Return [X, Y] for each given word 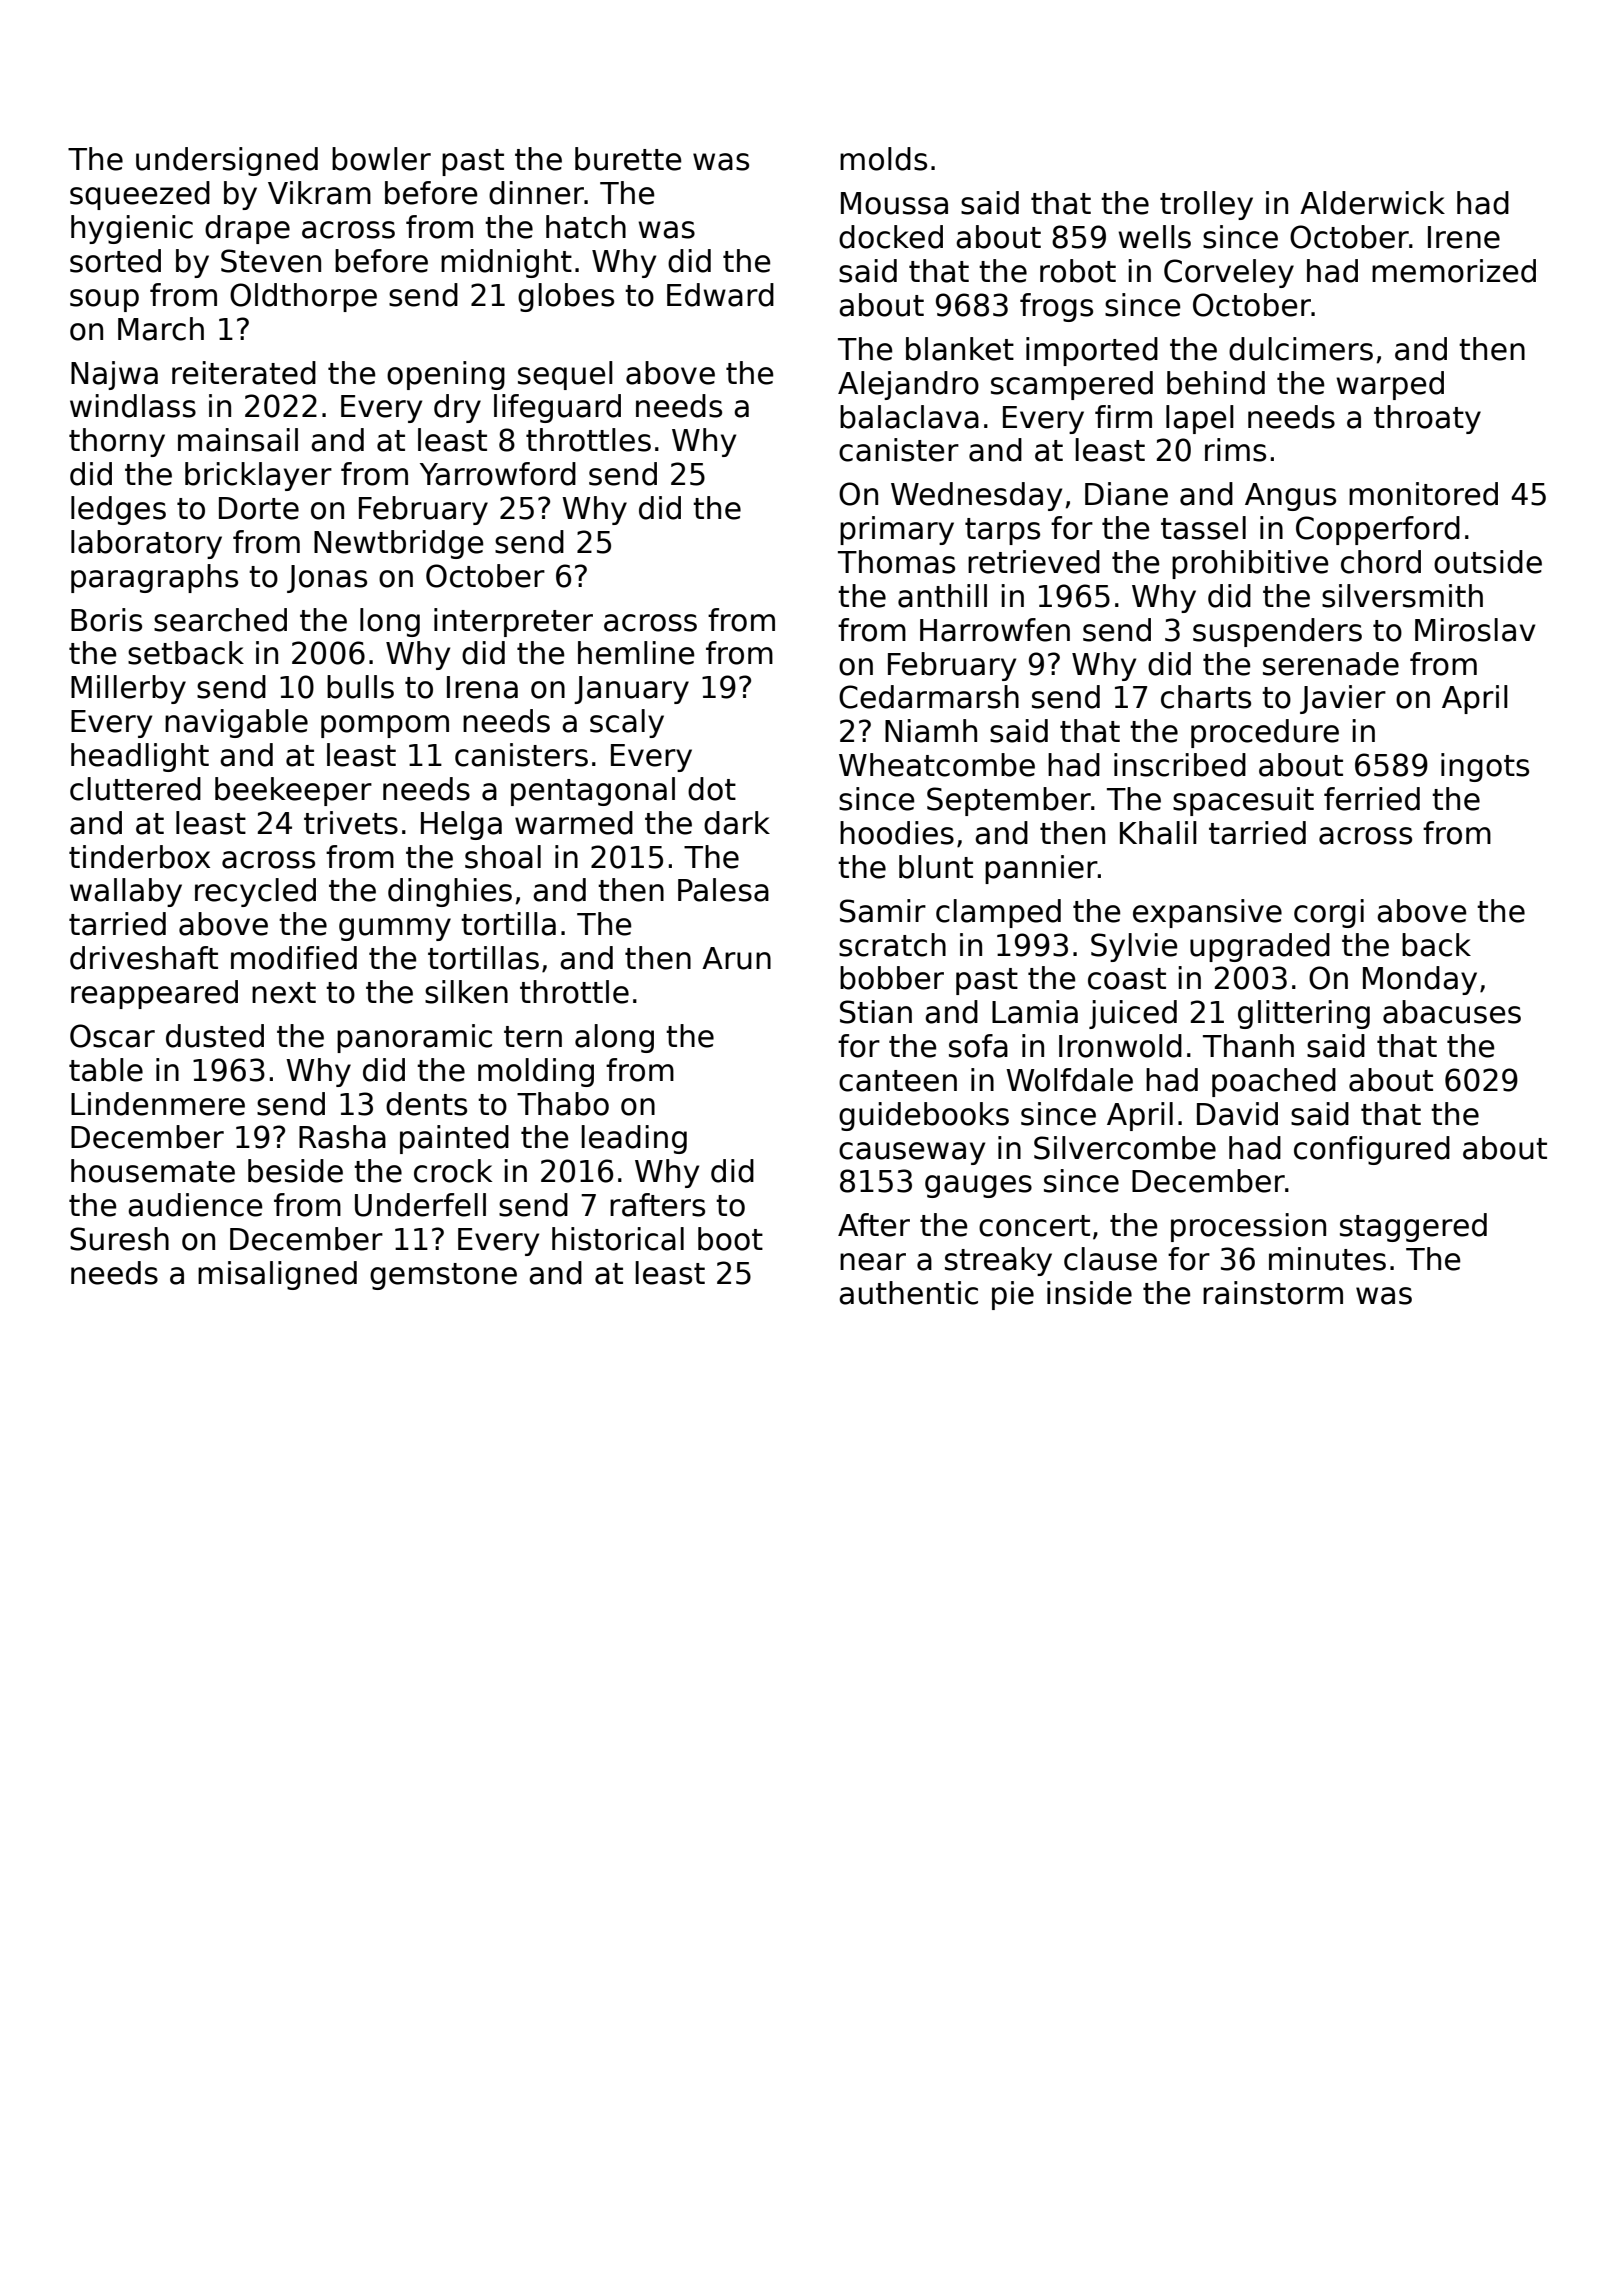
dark [737, 823]
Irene [1464, 237]
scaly [627, 723]
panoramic [414, 1038]
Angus [1290, 497]
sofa [978, 1046]
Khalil [1158, 833]
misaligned [277, 1275]
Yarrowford [498, 474]
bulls [360, 687]
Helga [461, 825]
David [1237, 1114]
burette [628, 159]
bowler [381, 159]
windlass [133, 406]
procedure [1265, 733]
